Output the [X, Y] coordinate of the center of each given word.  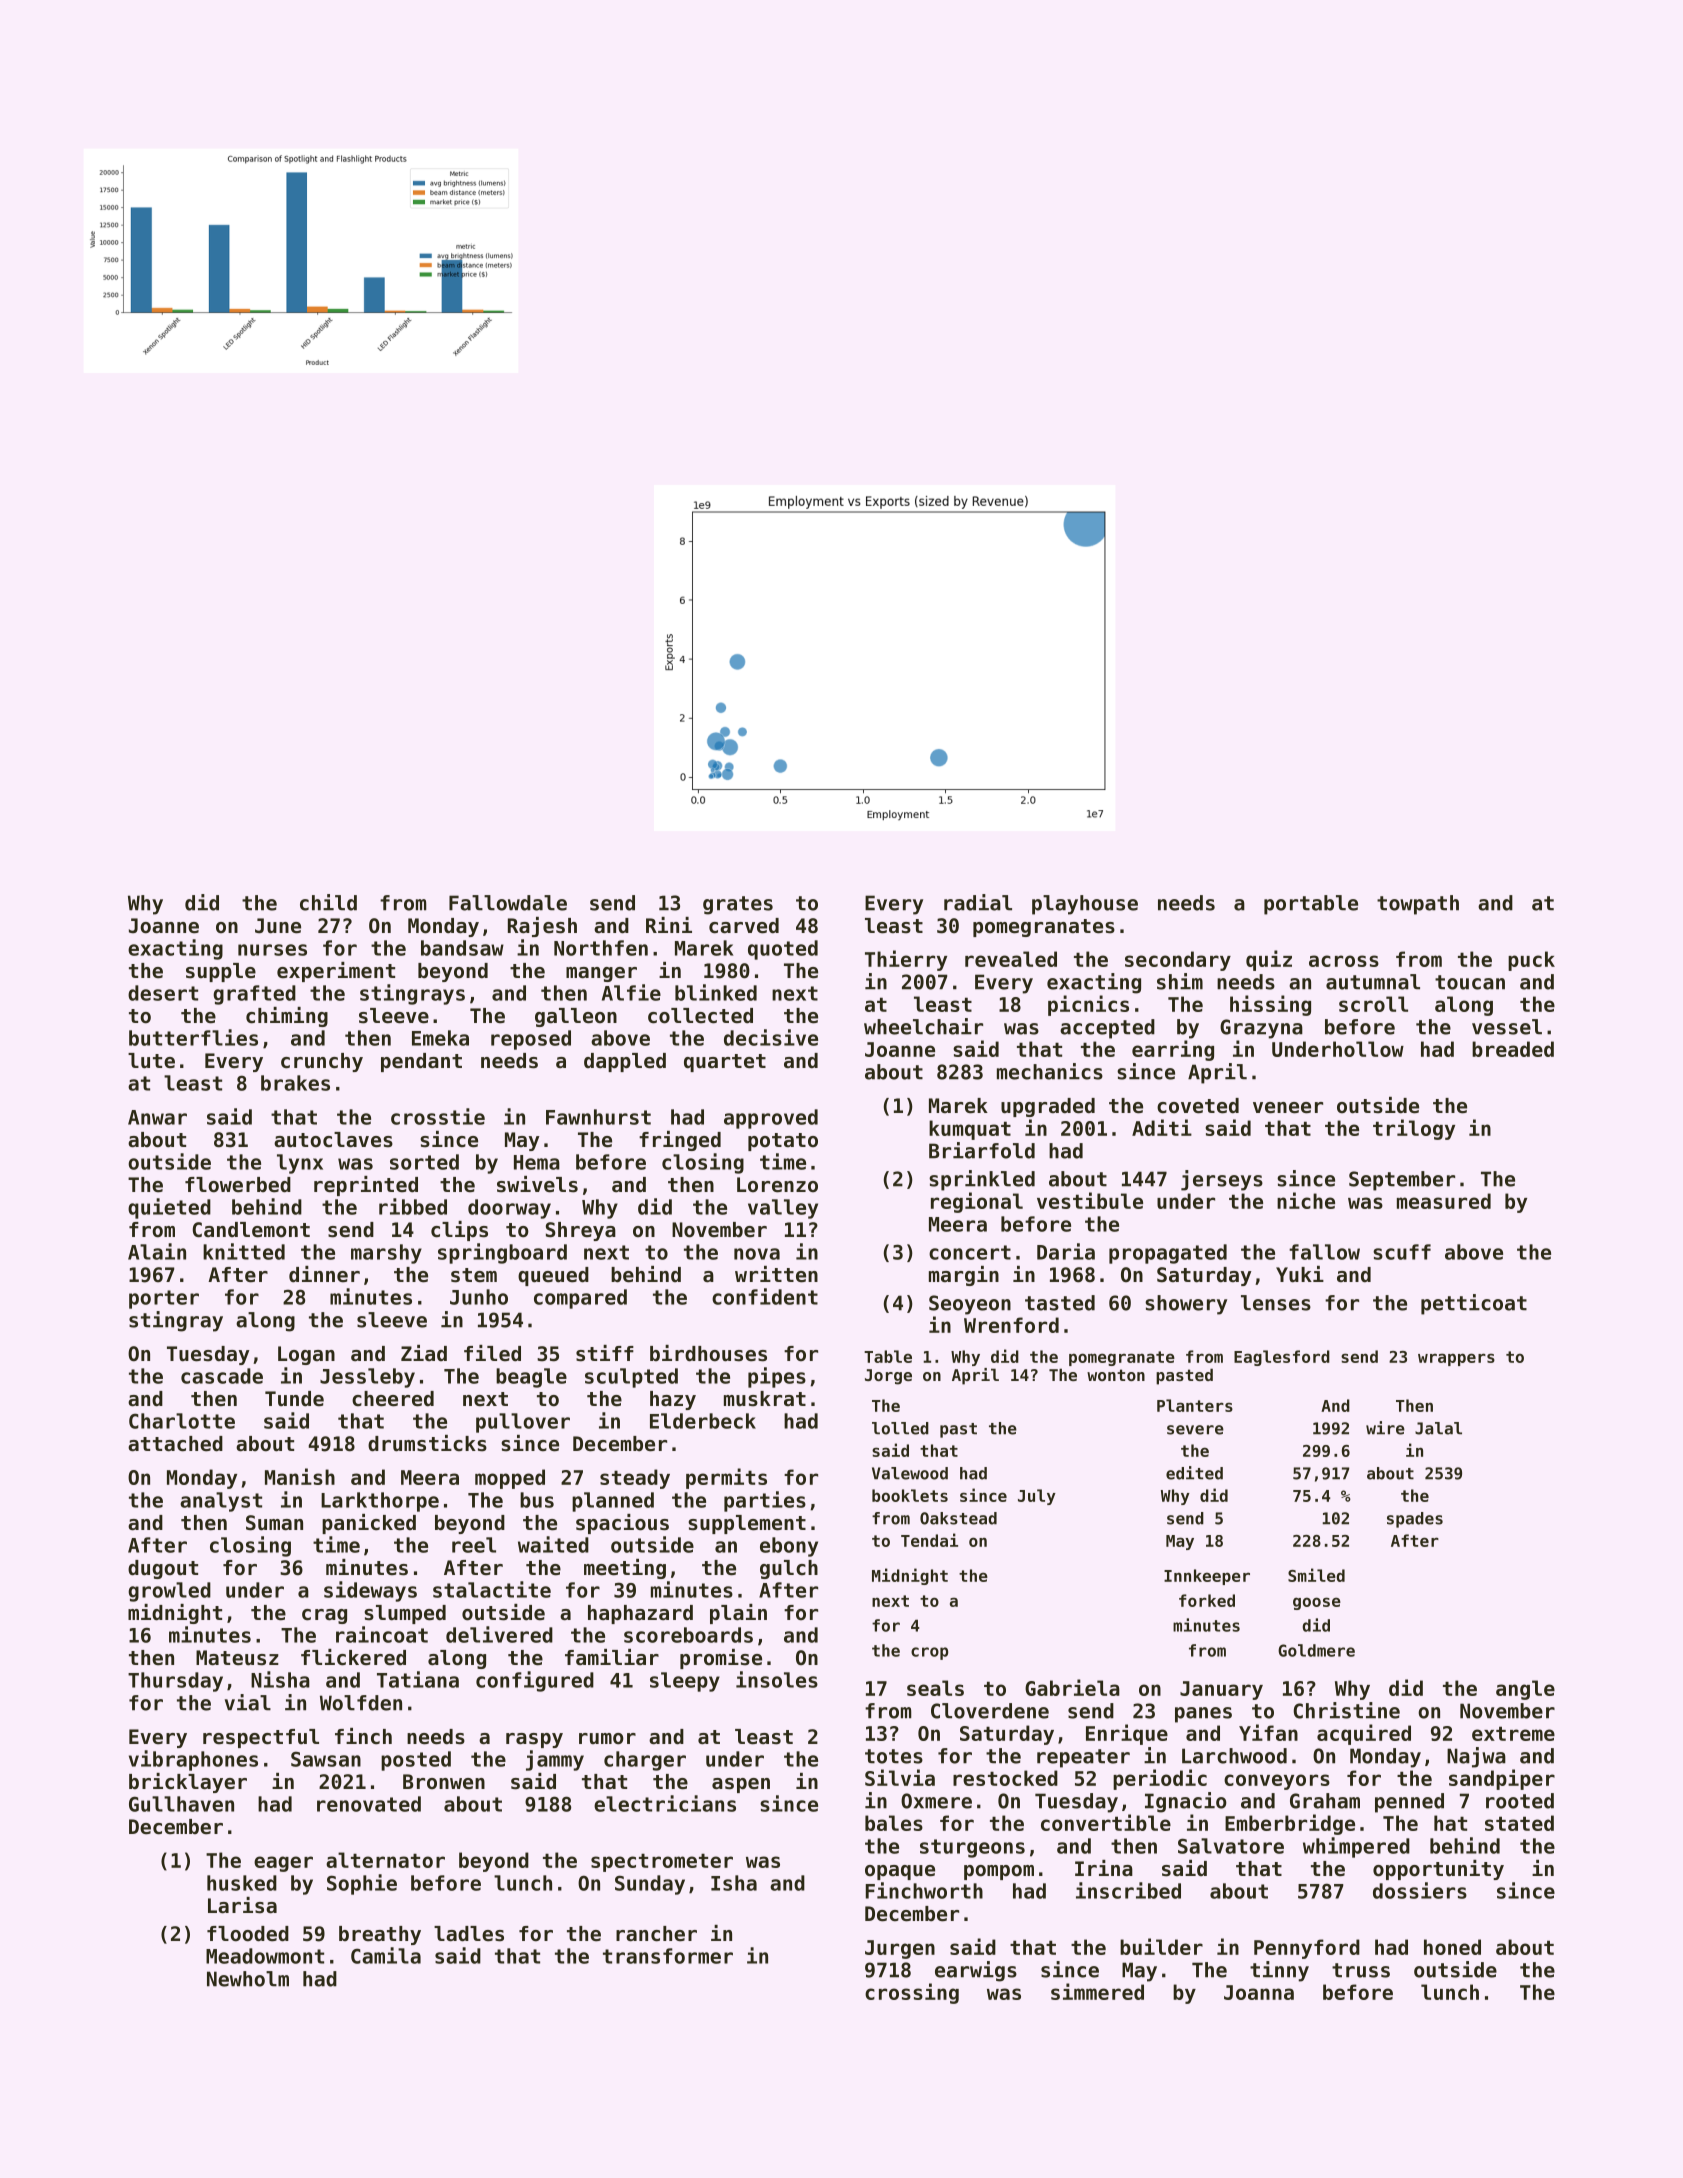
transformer [668, 1956]
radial [978, 902]
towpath [1418, 905]
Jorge [888, 1377]
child [328, 902]
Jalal [1438, 1428]
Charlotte [182, 1421]
